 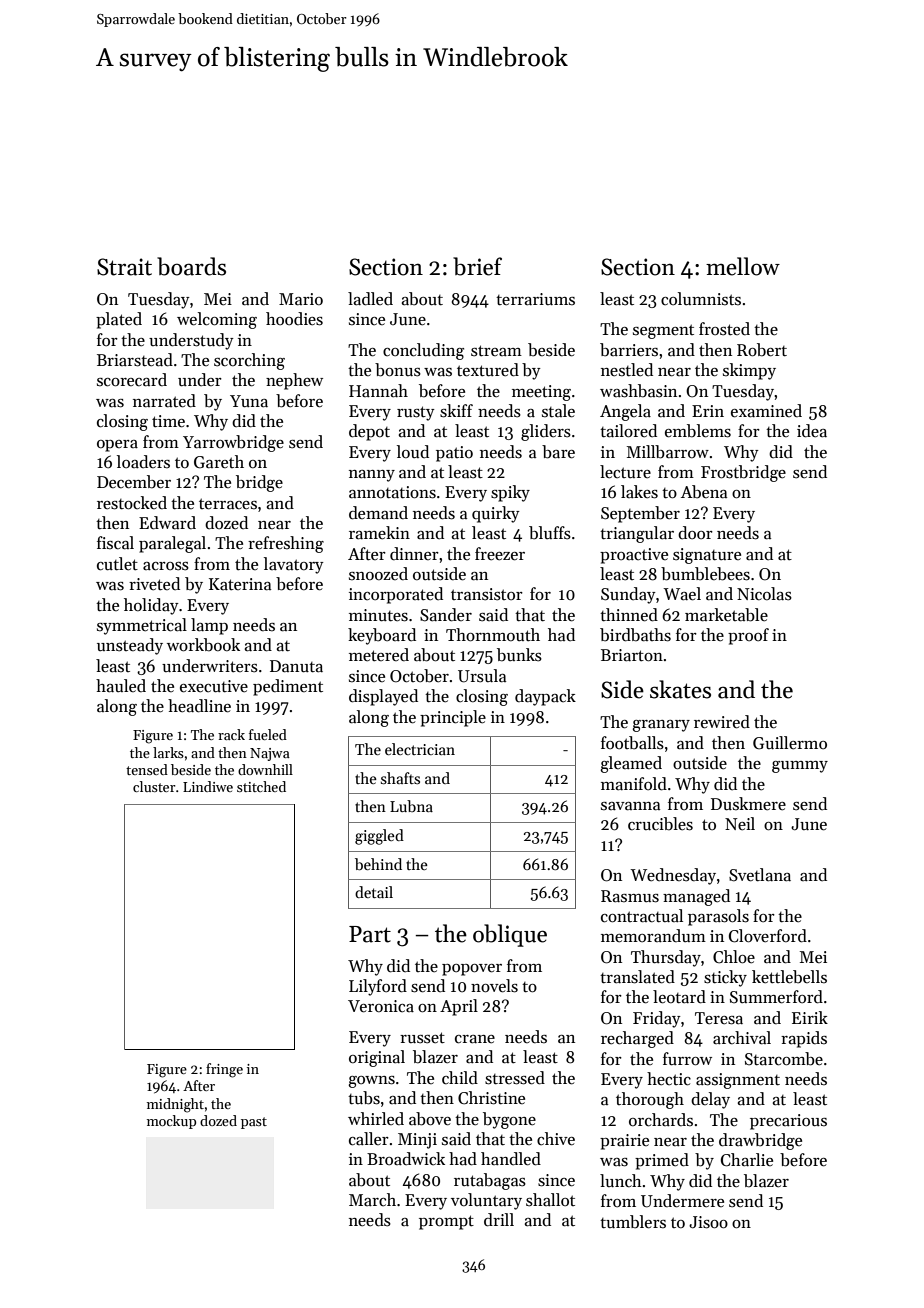 What do you see at coordinates (496, 351) in the document?
I see `stream` at bounding box center [496, 351].
